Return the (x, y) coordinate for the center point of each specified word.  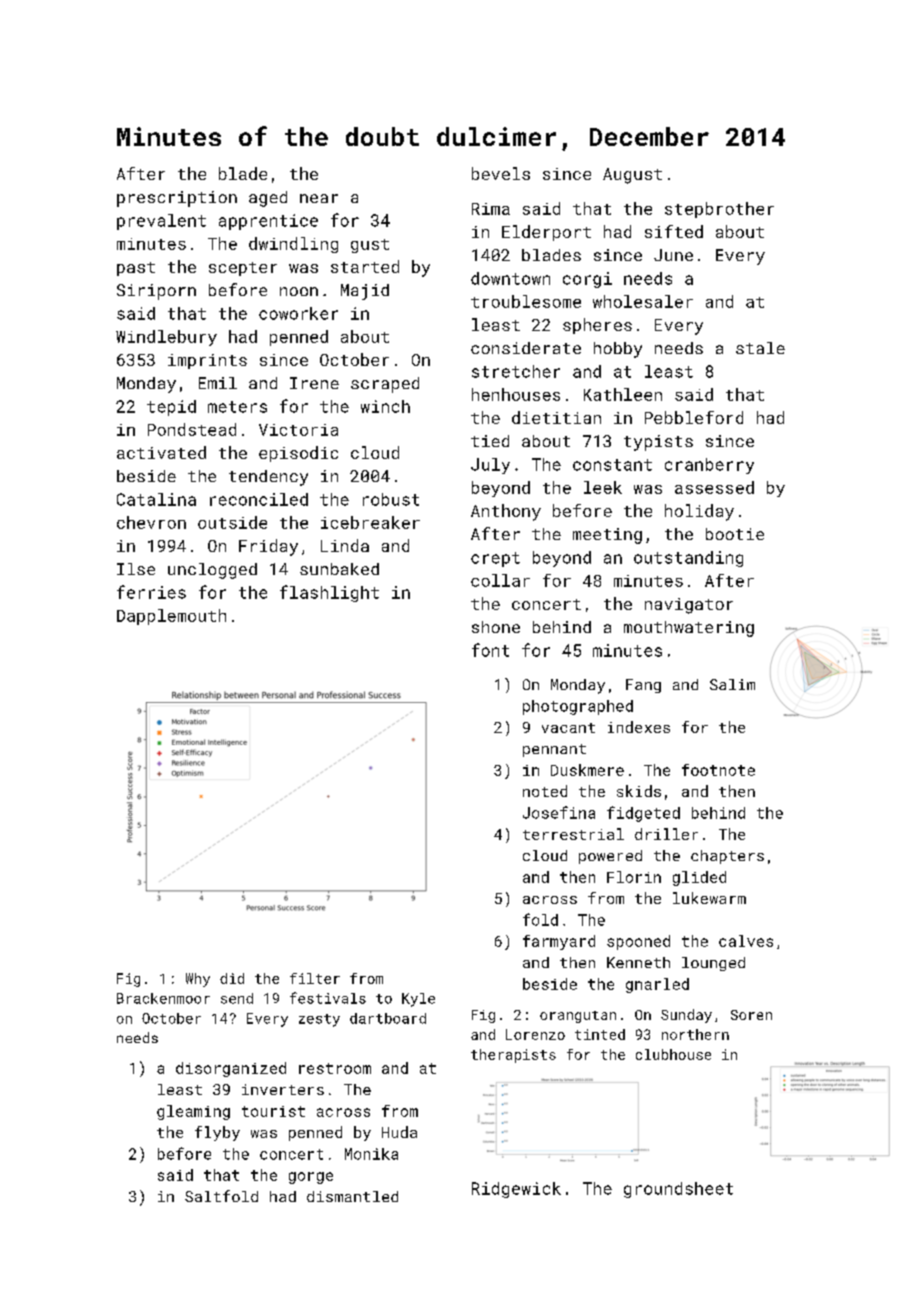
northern (695, 1034)
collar (500, 580)
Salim (732, 684)
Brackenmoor (163, 998)
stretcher (516, 371)
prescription (177, 199)
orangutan (578, 1017)
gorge (311, 1178)
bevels (501, 173)
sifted (674, 231)
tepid (171, 408)
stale (760, 348)
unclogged (212, 571)
